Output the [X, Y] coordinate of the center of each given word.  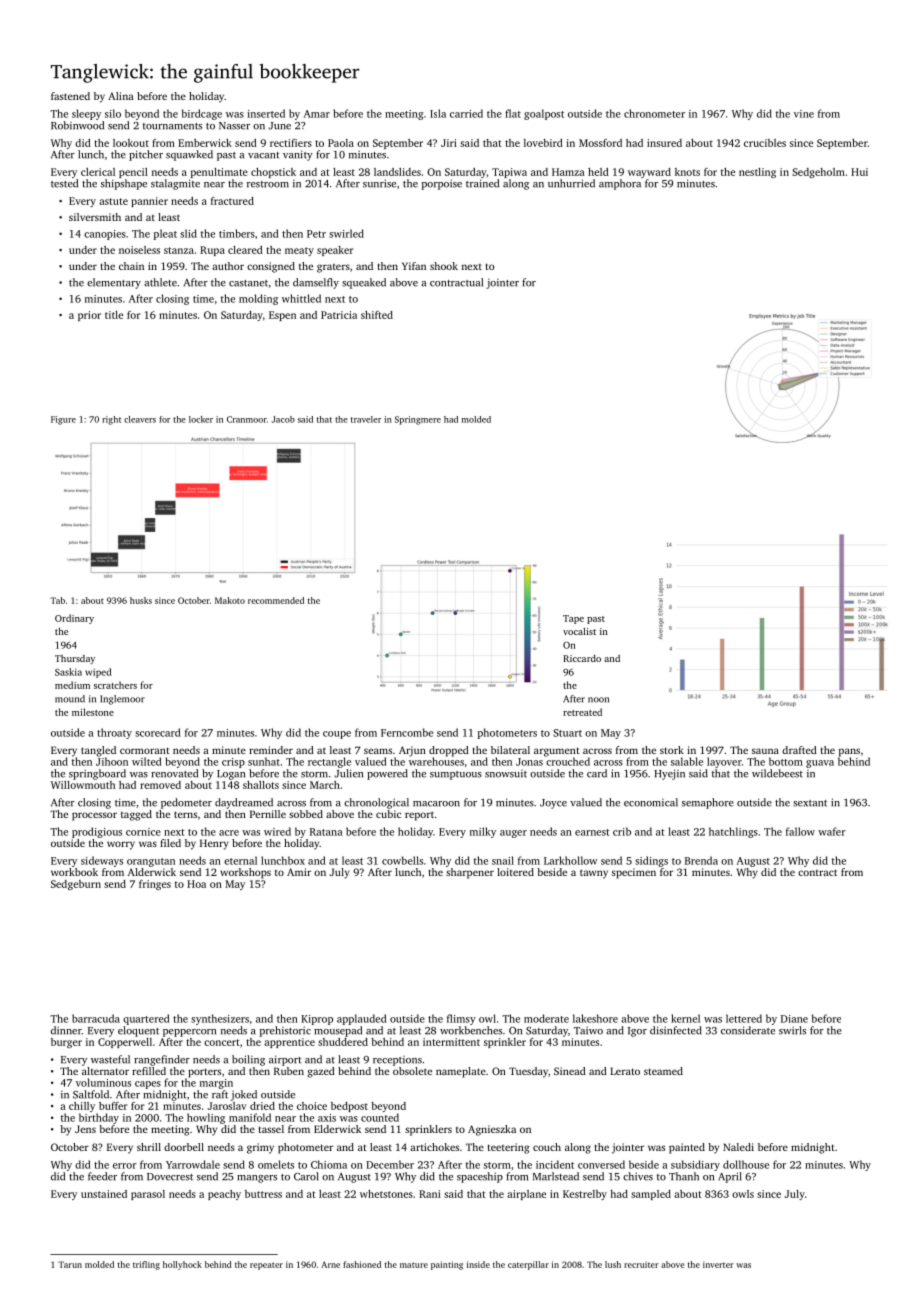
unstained [104, 1194]
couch [547, 1147]
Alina [121, 96]
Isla [438, 113]
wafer [832, 831]
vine [804, 114]
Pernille [268, 814]
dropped [449, 751]
